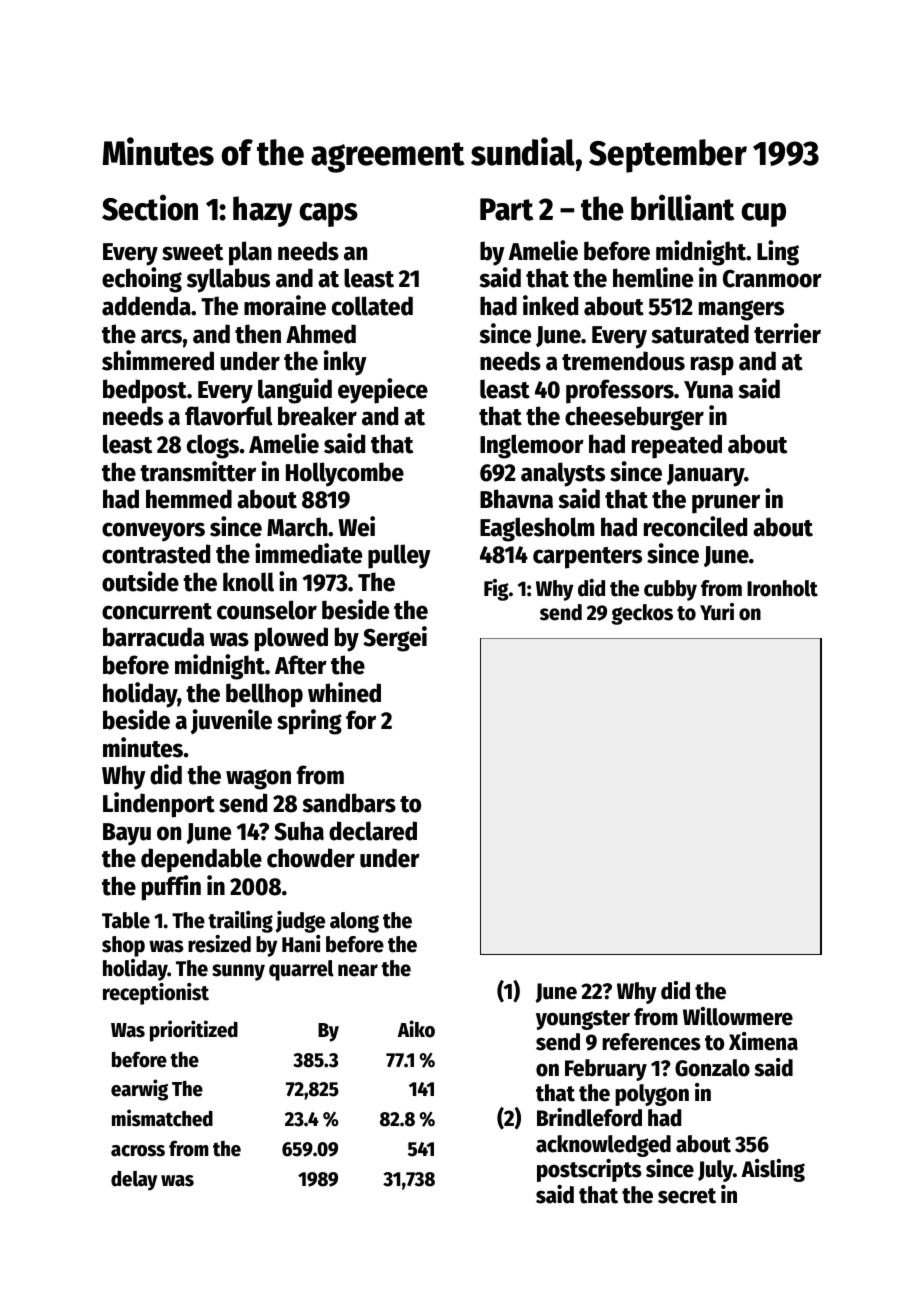 The height and width of the screenshot is (1311, 924). I want to click on outside, so click(140, 581).
